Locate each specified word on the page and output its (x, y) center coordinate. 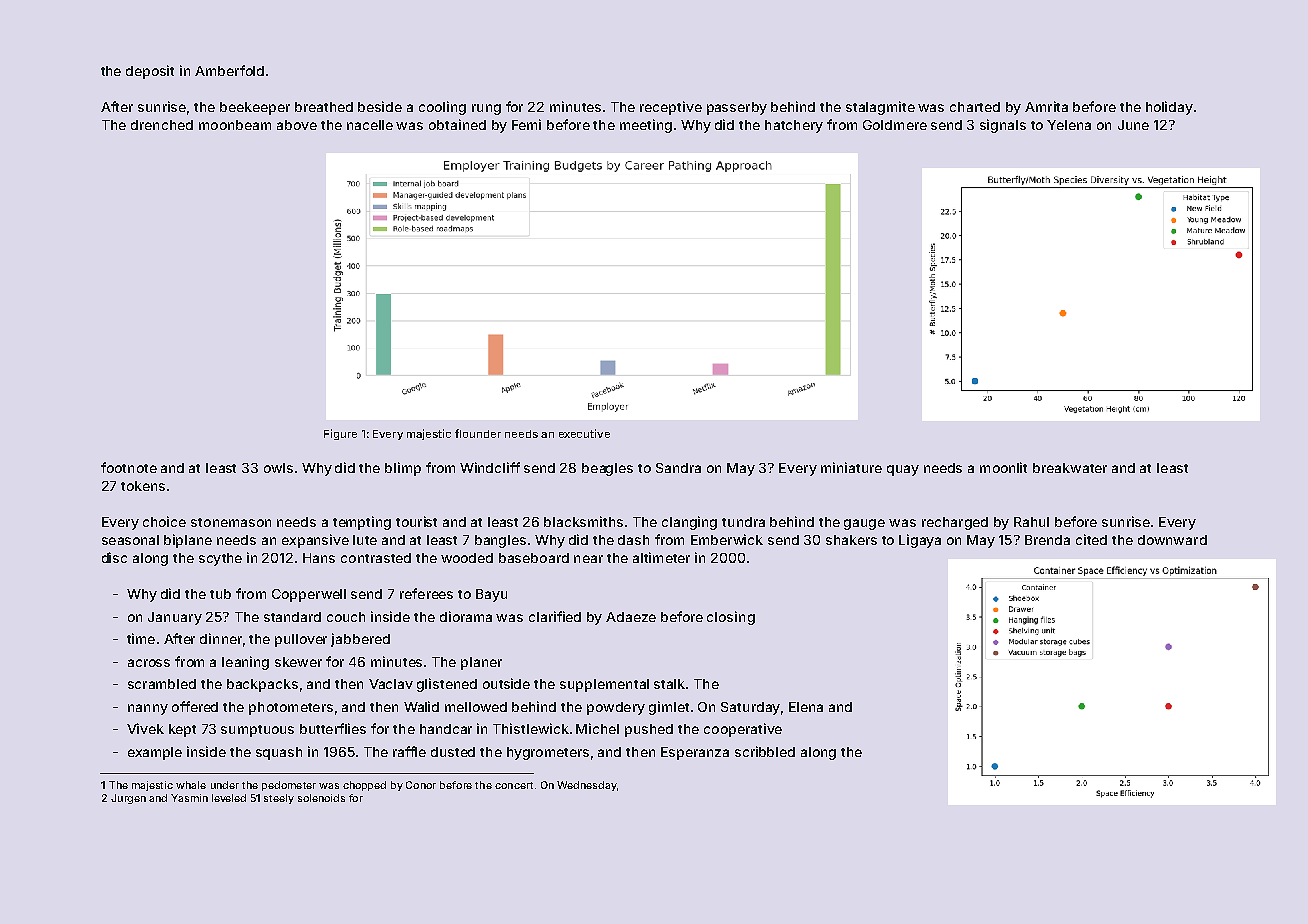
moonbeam (235, 125)
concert (514, 785)
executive (584, 433)
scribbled (765, 751)
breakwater (1070, 468)
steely (279, 799)
